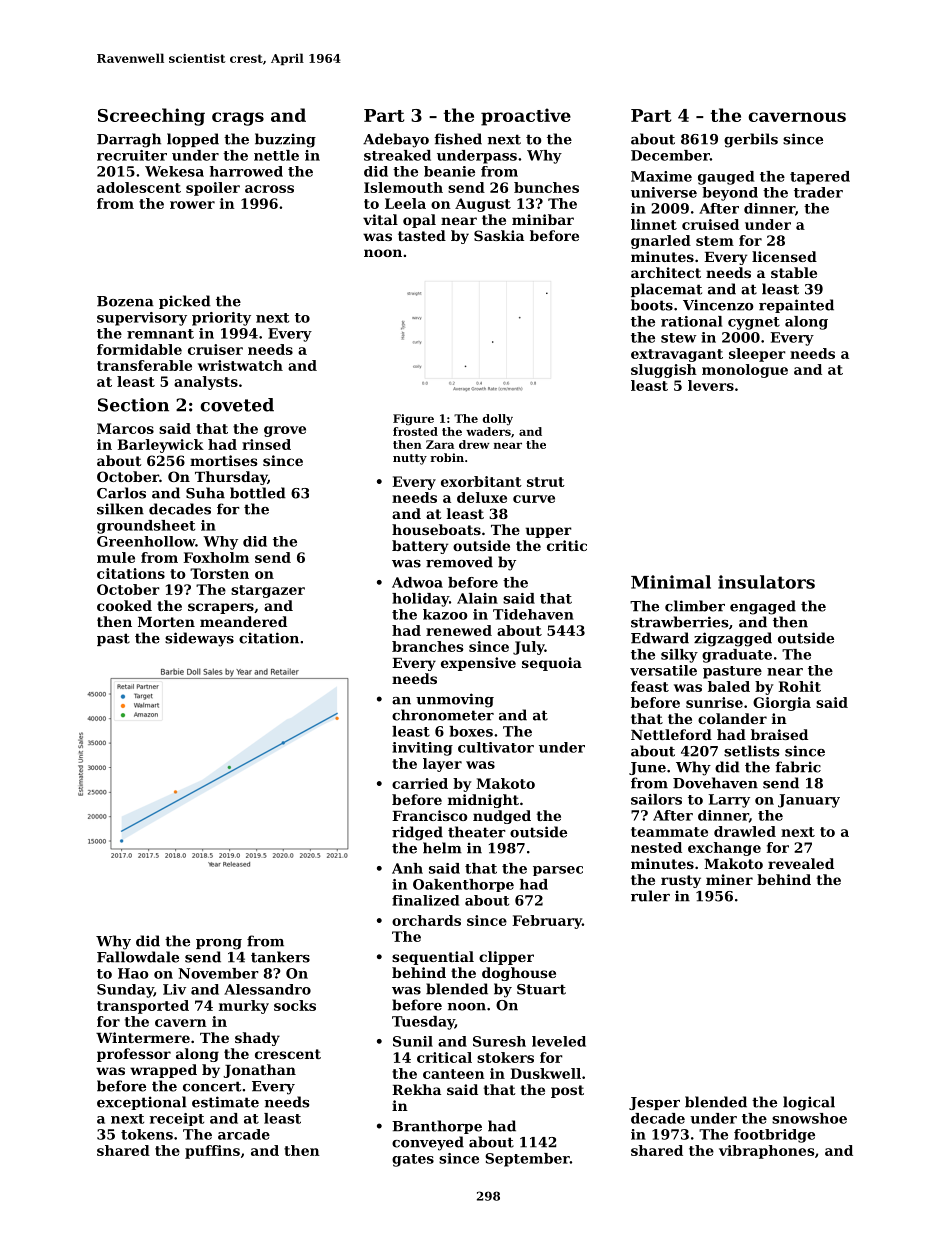  What do you see at coordinates (139, 349) in the screenshot?
I see `formidable` at bounding box center [139, 349].
